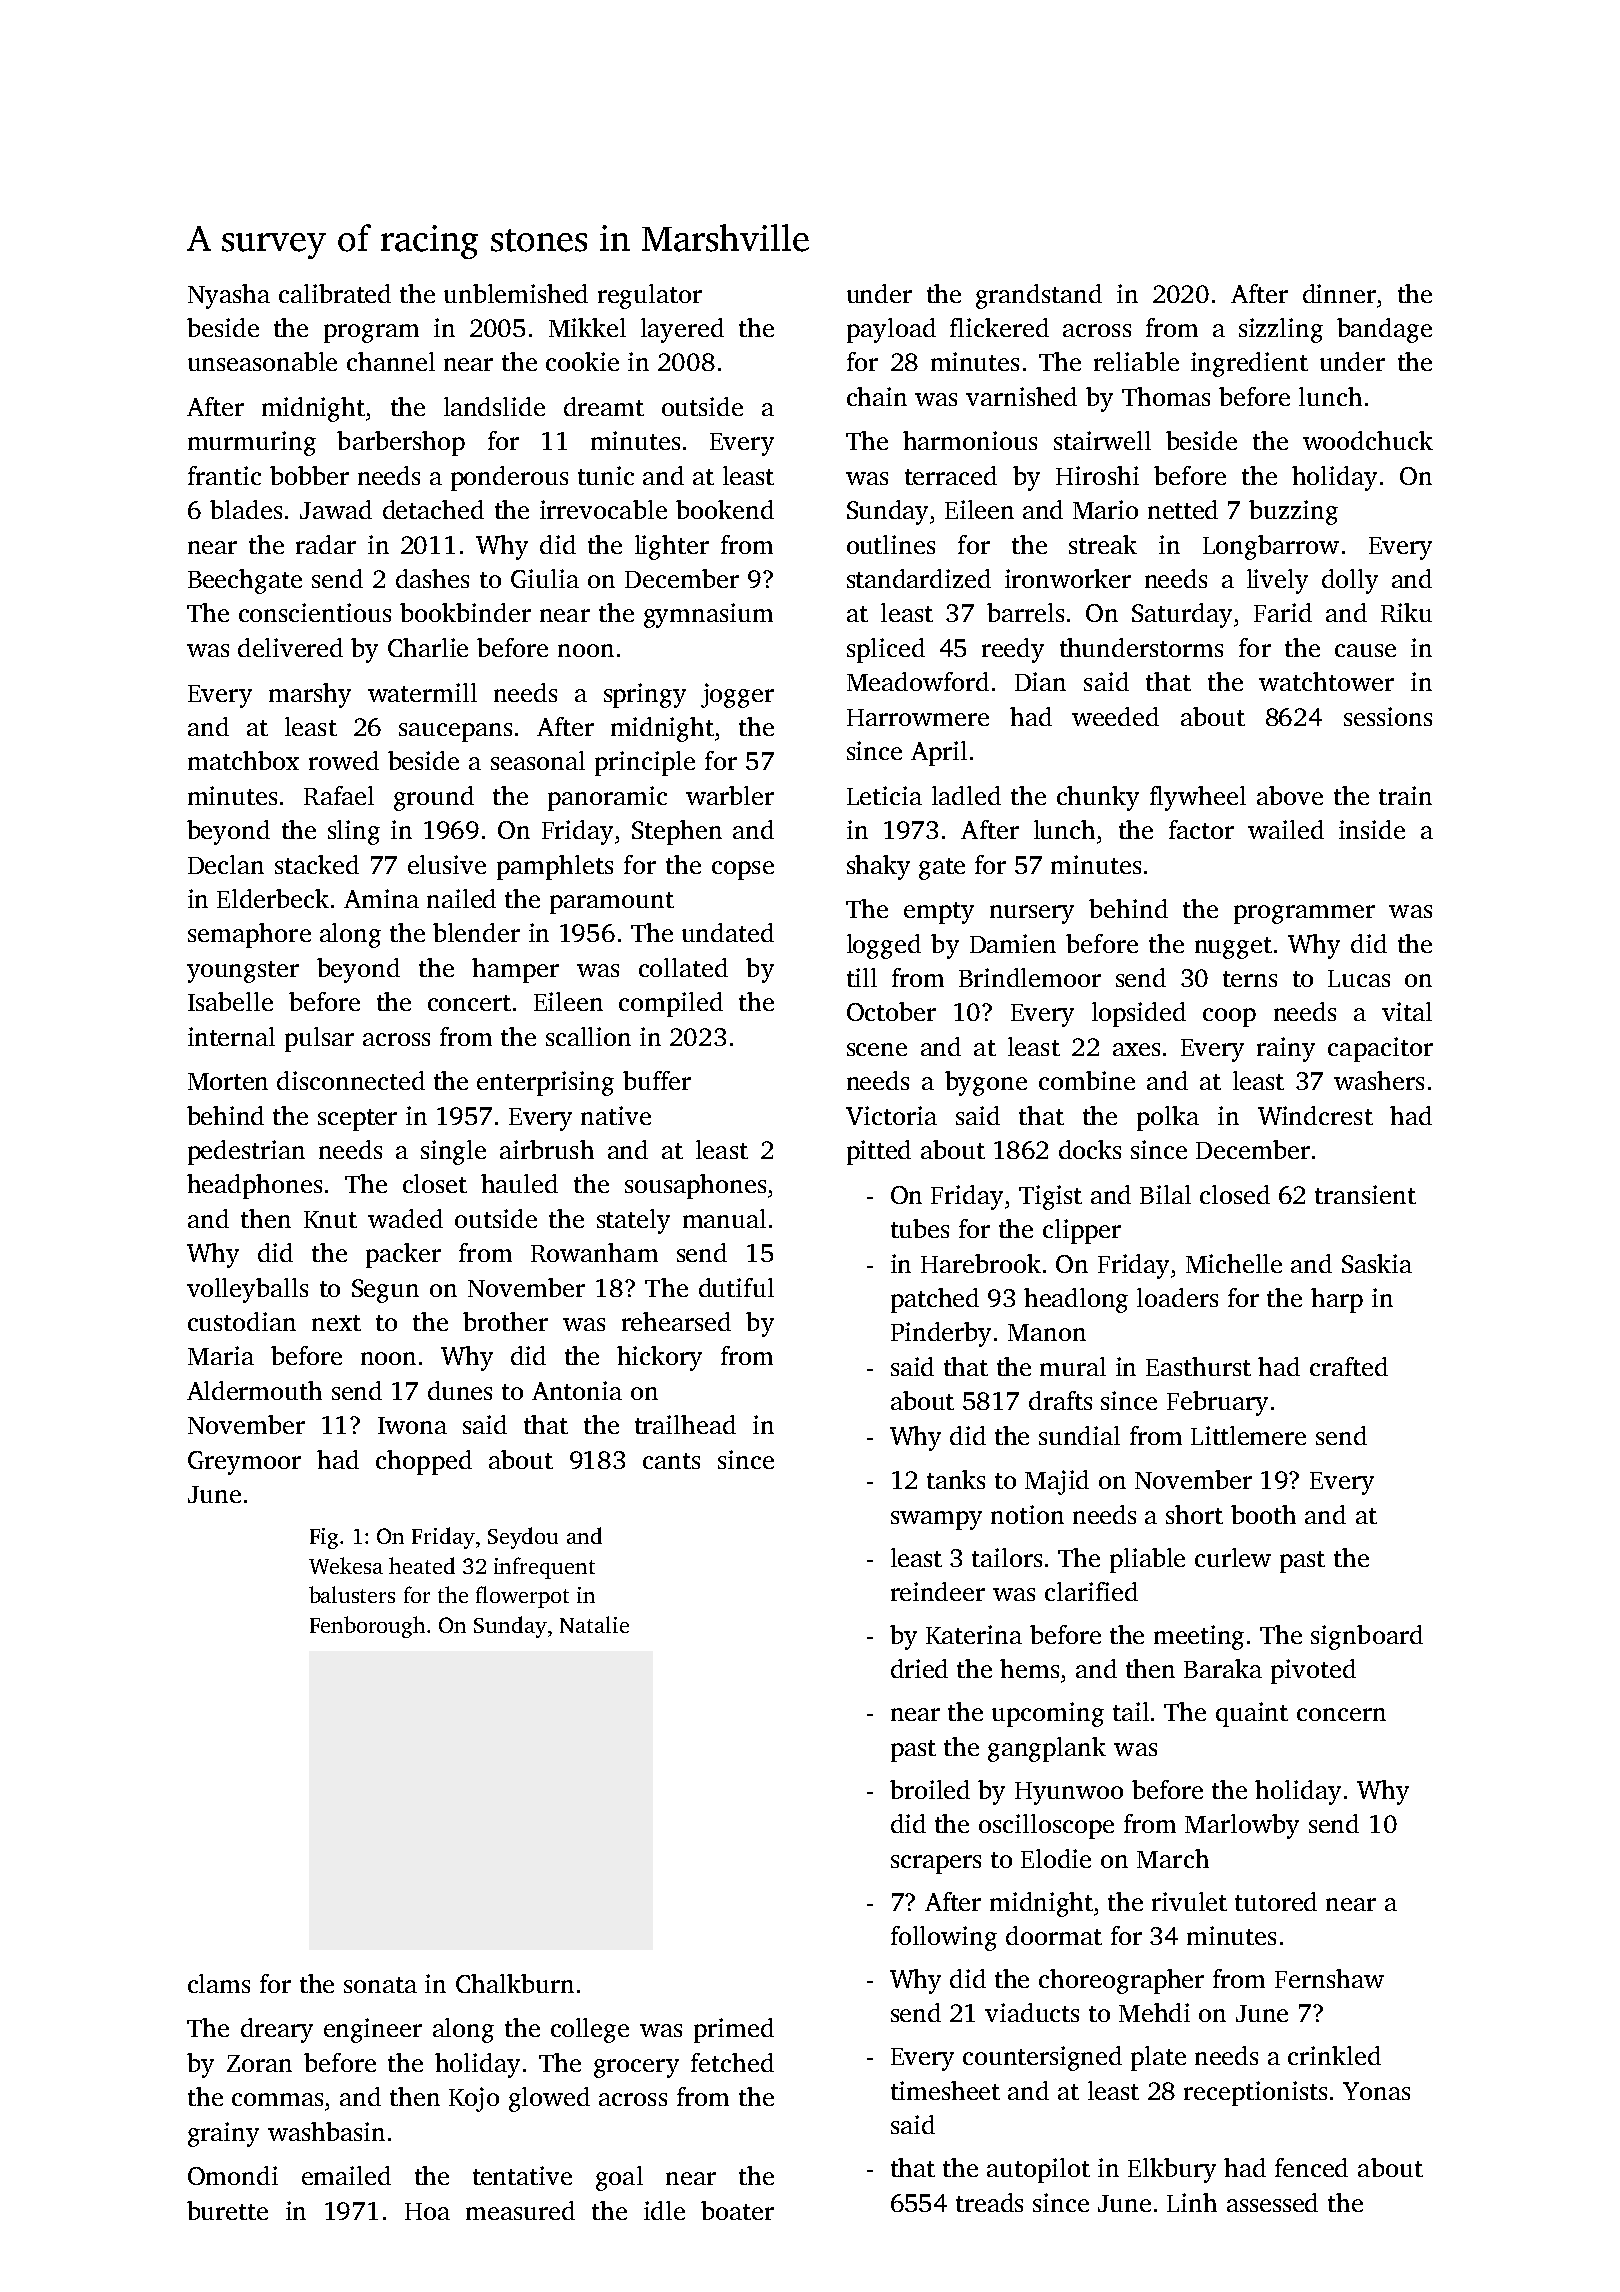 The image size is (1620, 2292). What do you see at coordinates (309, 475) in the screenshot?
I see `bobber` at bounding box center [309, 475].
